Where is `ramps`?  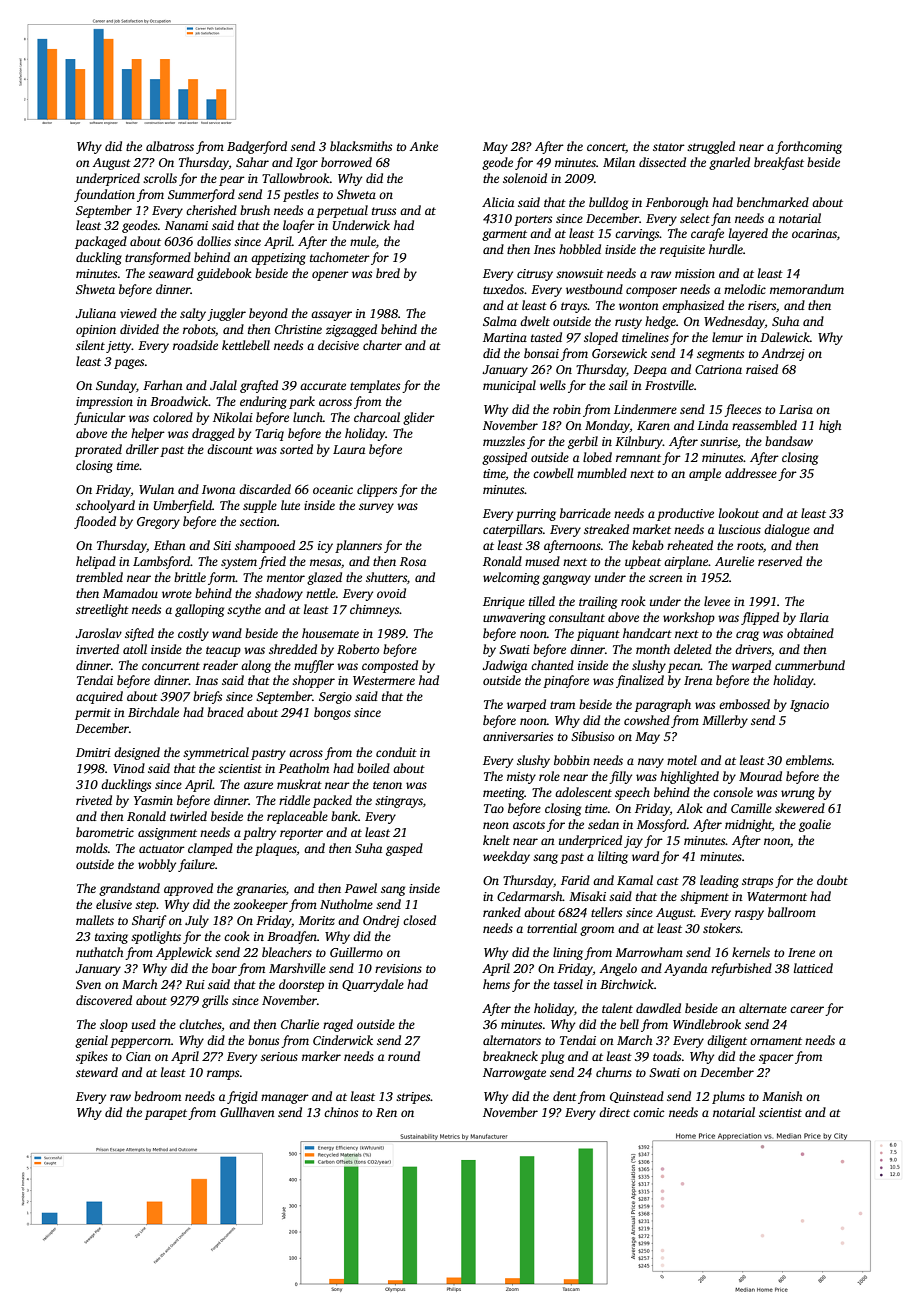
ramps is located at coordinates (223, 1075).
